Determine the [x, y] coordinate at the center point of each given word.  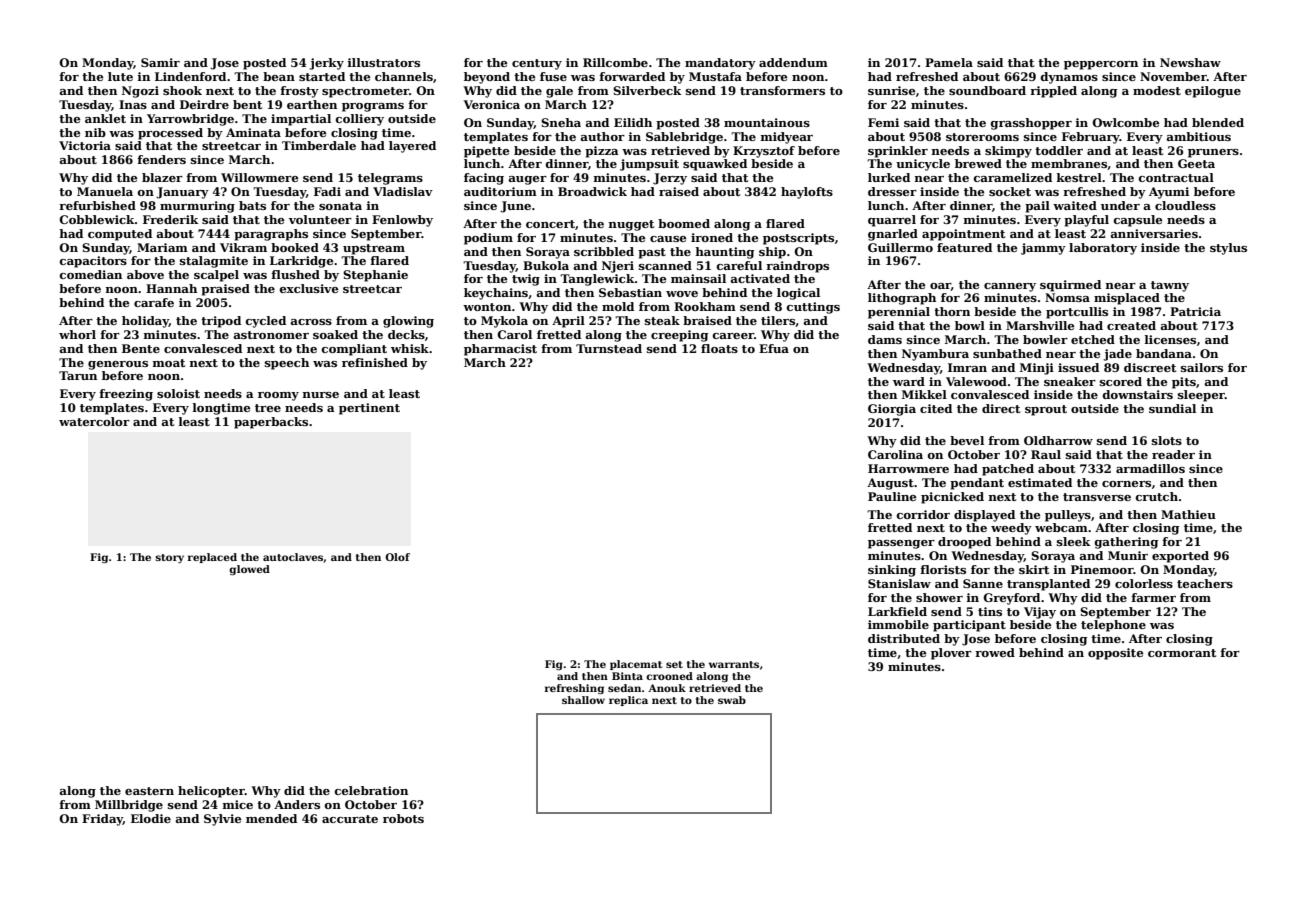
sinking [892, 571]
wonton [487, 307]
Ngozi [140, 92]
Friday [102, 820]
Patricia [1195, 311]
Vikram [243, 247]
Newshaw [1190, 62]
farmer [1153, 597]
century [537, 64]
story [169, 558]
